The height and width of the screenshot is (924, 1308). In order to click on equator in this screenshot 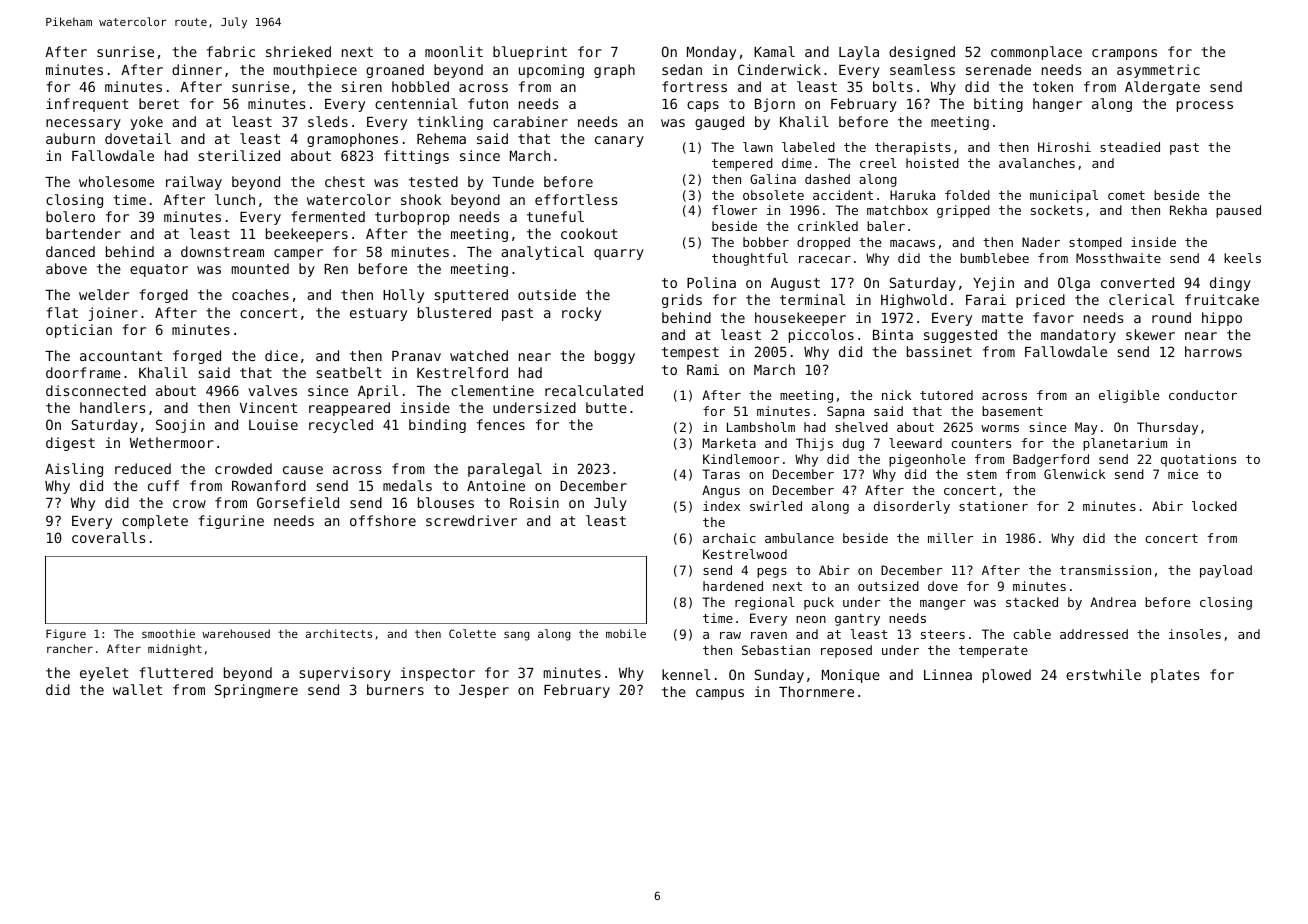, I will do `click(159, 270)`.
